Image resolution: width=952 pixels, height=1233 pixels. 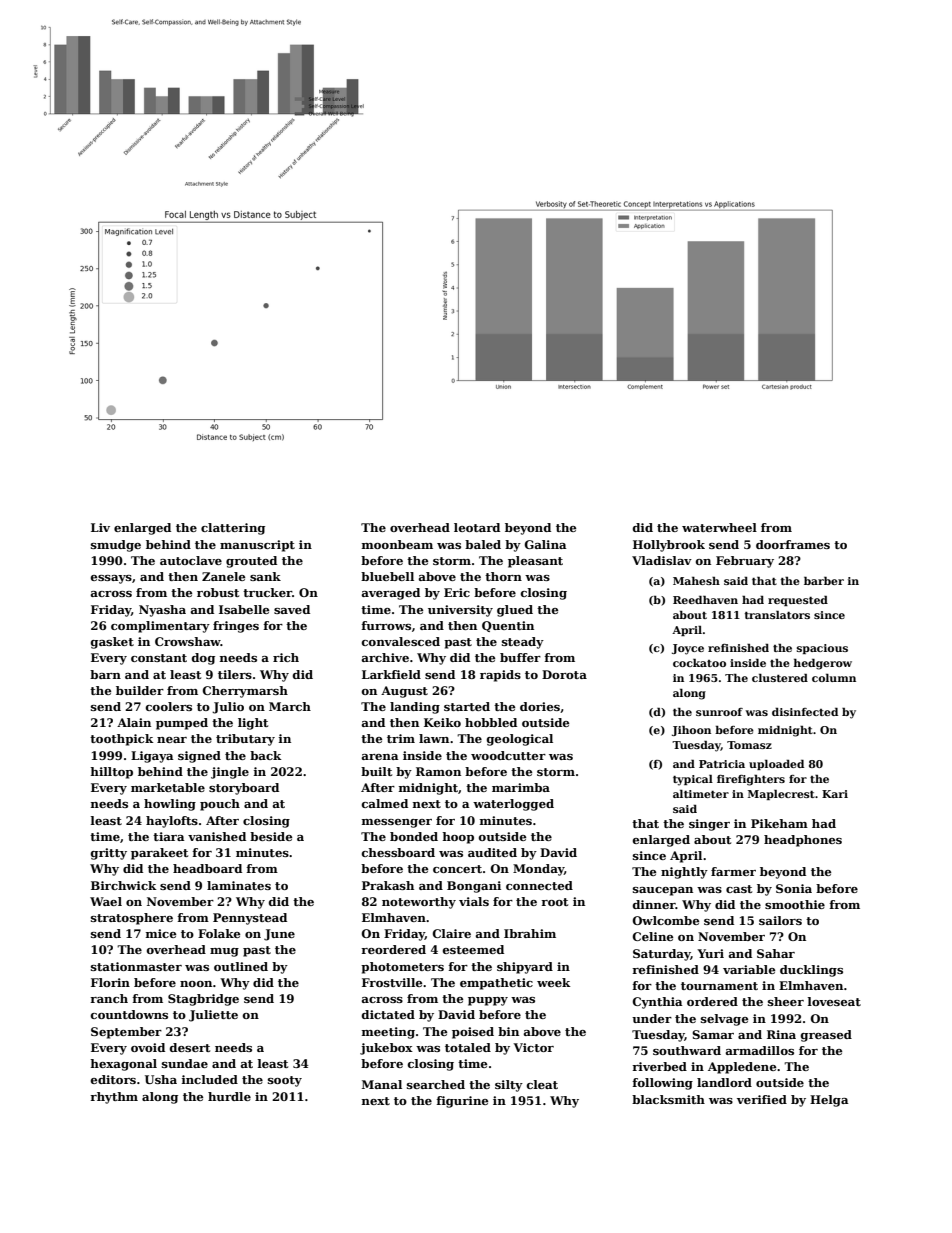 I want to click on ducklings, so click(x=811, y=971).
